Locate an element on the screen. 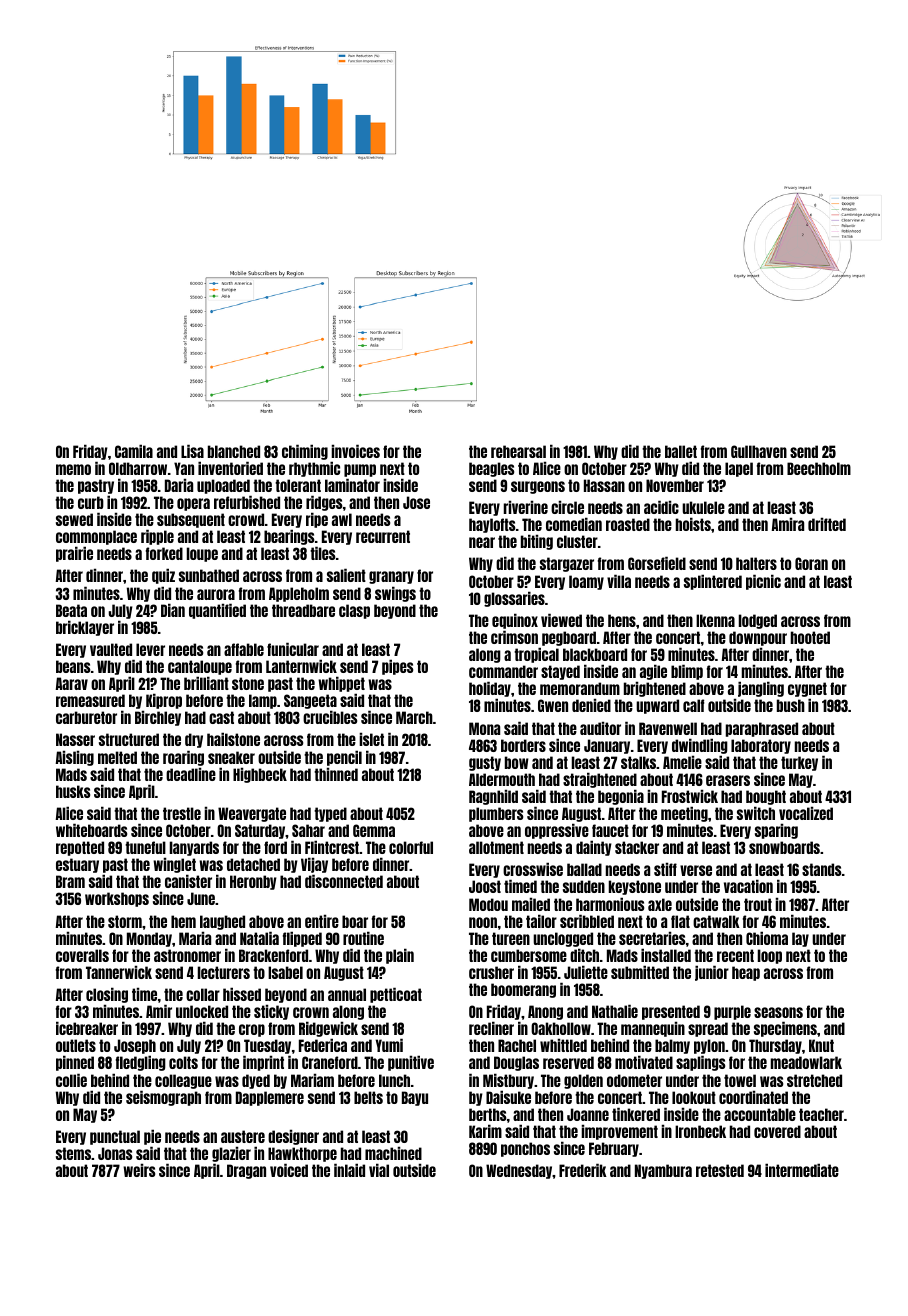  rehearsal is located at coordinates (518, 451).
